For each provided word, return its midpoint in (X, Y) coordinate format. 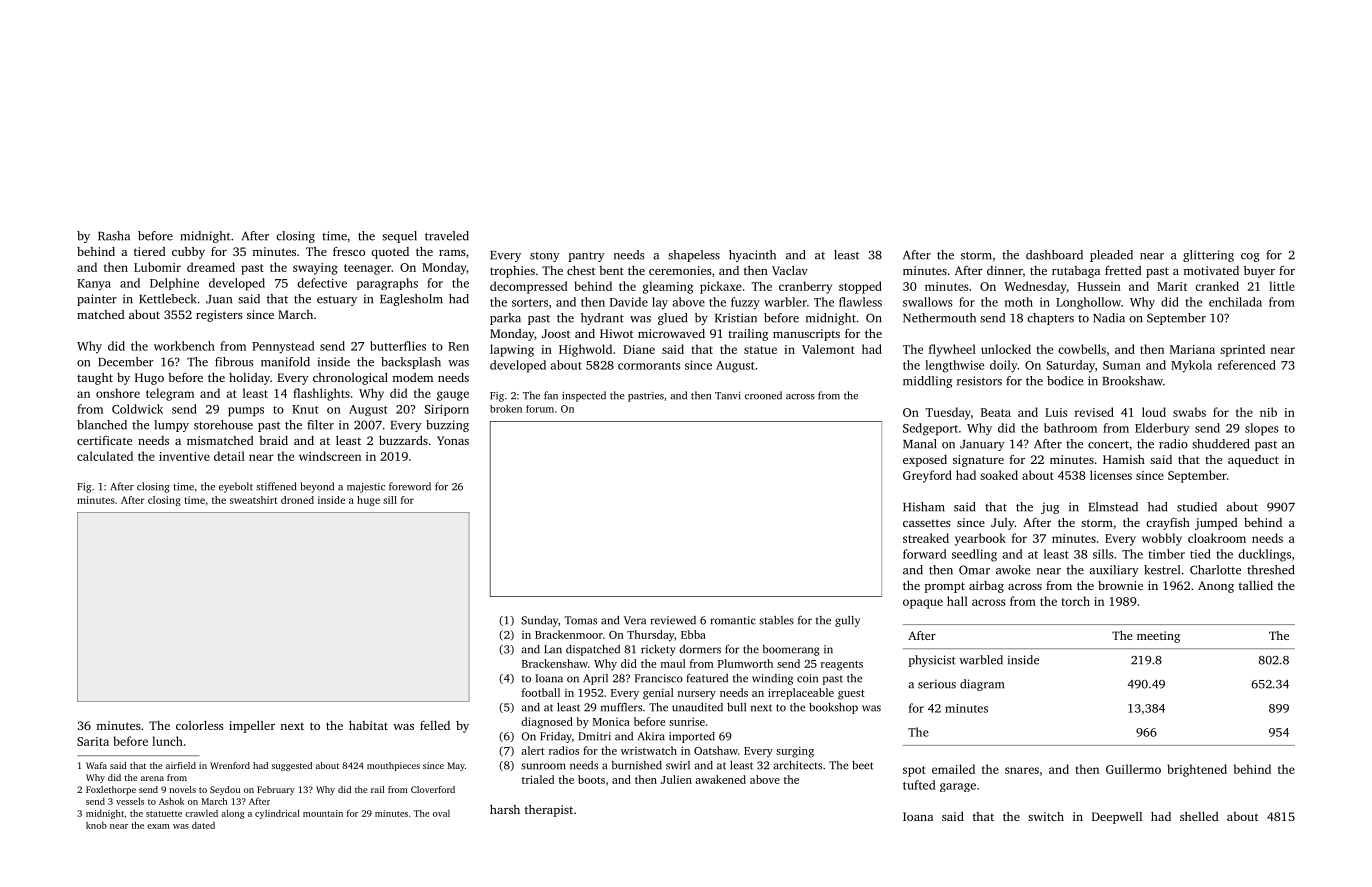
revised (1094, 412)
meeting (1158, 637)
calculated (105, 456)
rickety (658, 650)
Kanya (94, 285)
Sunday (539, 621)
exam (158, 826)
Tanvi (728, 396)
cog (1250, 257)
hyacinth (752, 256)
